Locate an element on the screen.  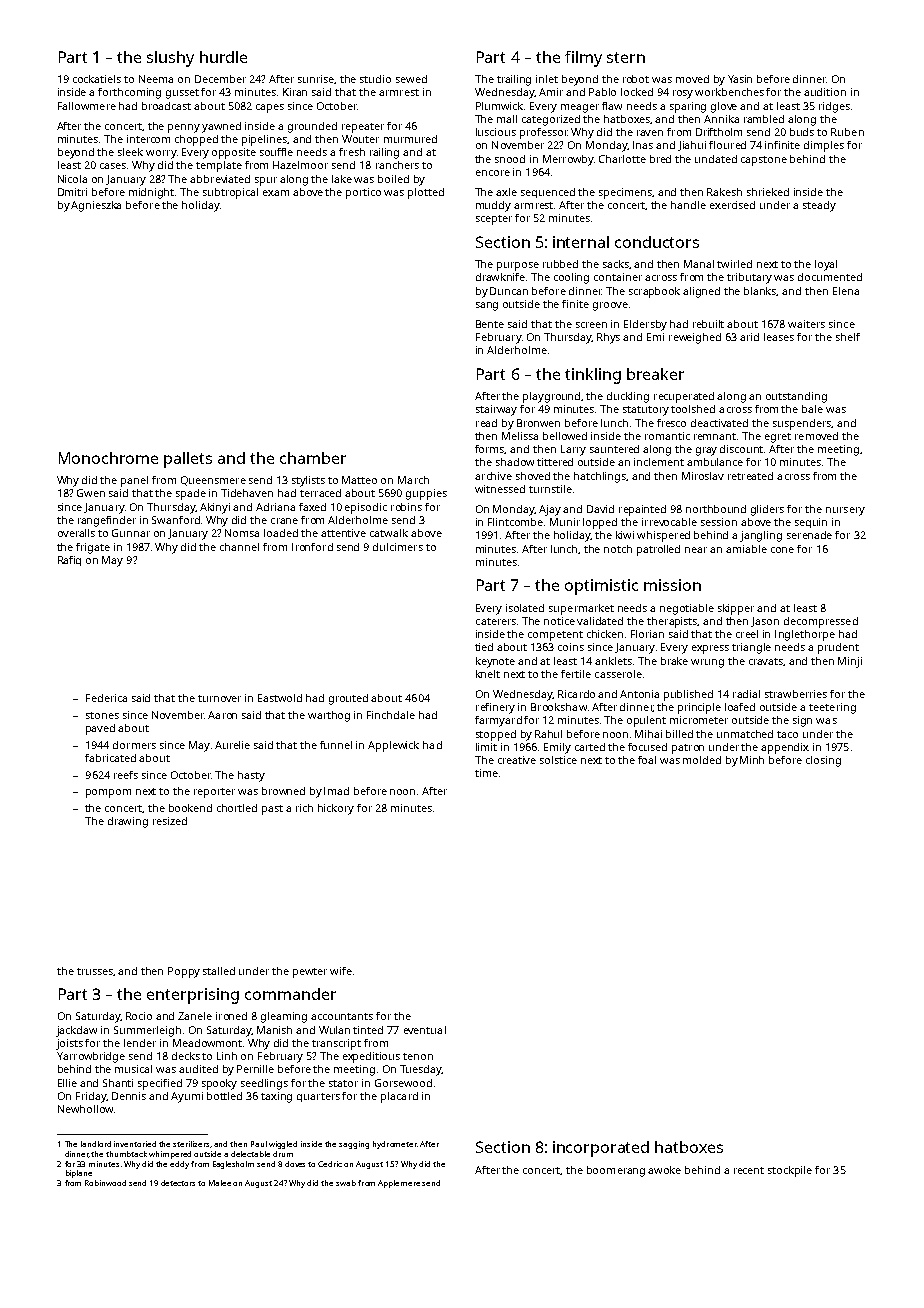
steady is located at coordinates (819, 206).
